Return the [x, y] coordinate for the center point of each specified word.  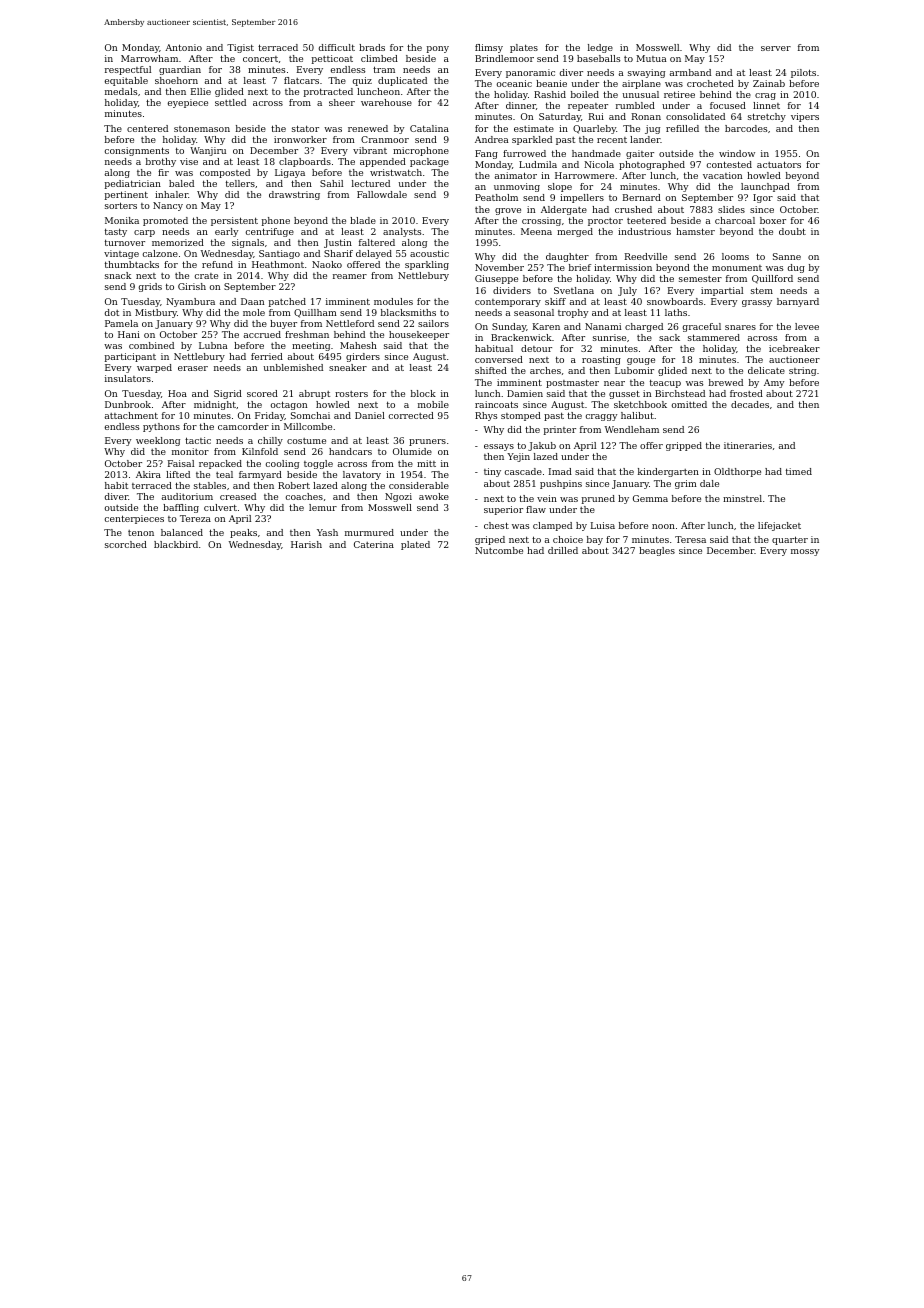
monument [737, 268]
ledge [600, 48]
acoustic [429, 253]
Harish [306, 544]
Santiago [279, 254]
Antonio [183, 47]
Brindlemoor [504, 58]
